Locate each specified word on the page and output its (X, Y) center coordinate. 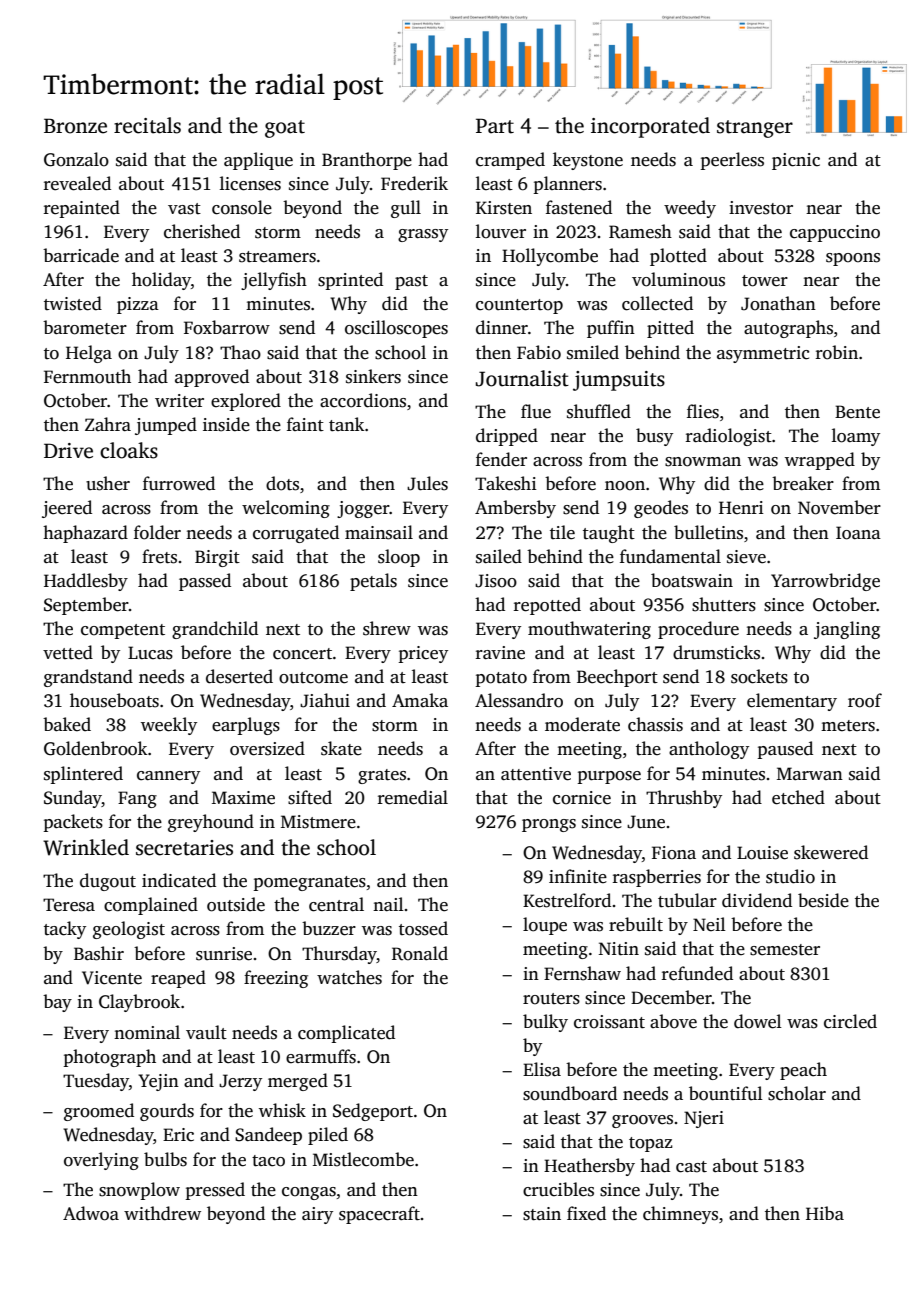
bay (57, 1003)
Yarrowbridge (825, 582)
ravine (500, 653)
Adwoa (91, 1213)
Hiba (825, 1213)
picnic (796, 161)
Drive (68, 451)
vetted (68, 652)
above (673, 1021)
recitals (147, 125)
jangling (847, 630)
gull (406, 209)
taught (609, 534)
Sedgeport (373, 1112)
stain (542, 1214)
